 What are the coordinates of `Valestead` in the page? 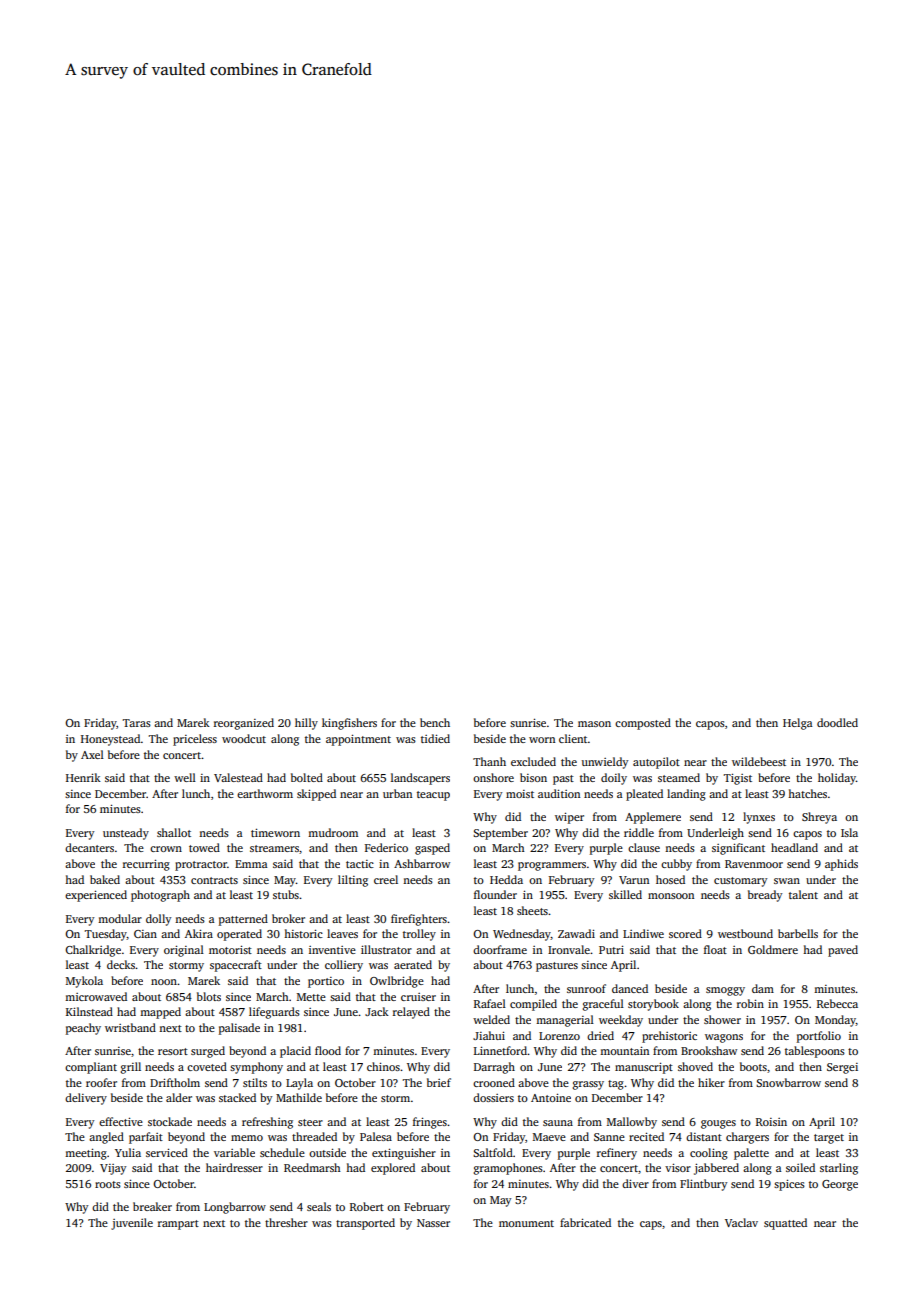 It's located at (238, 777).
